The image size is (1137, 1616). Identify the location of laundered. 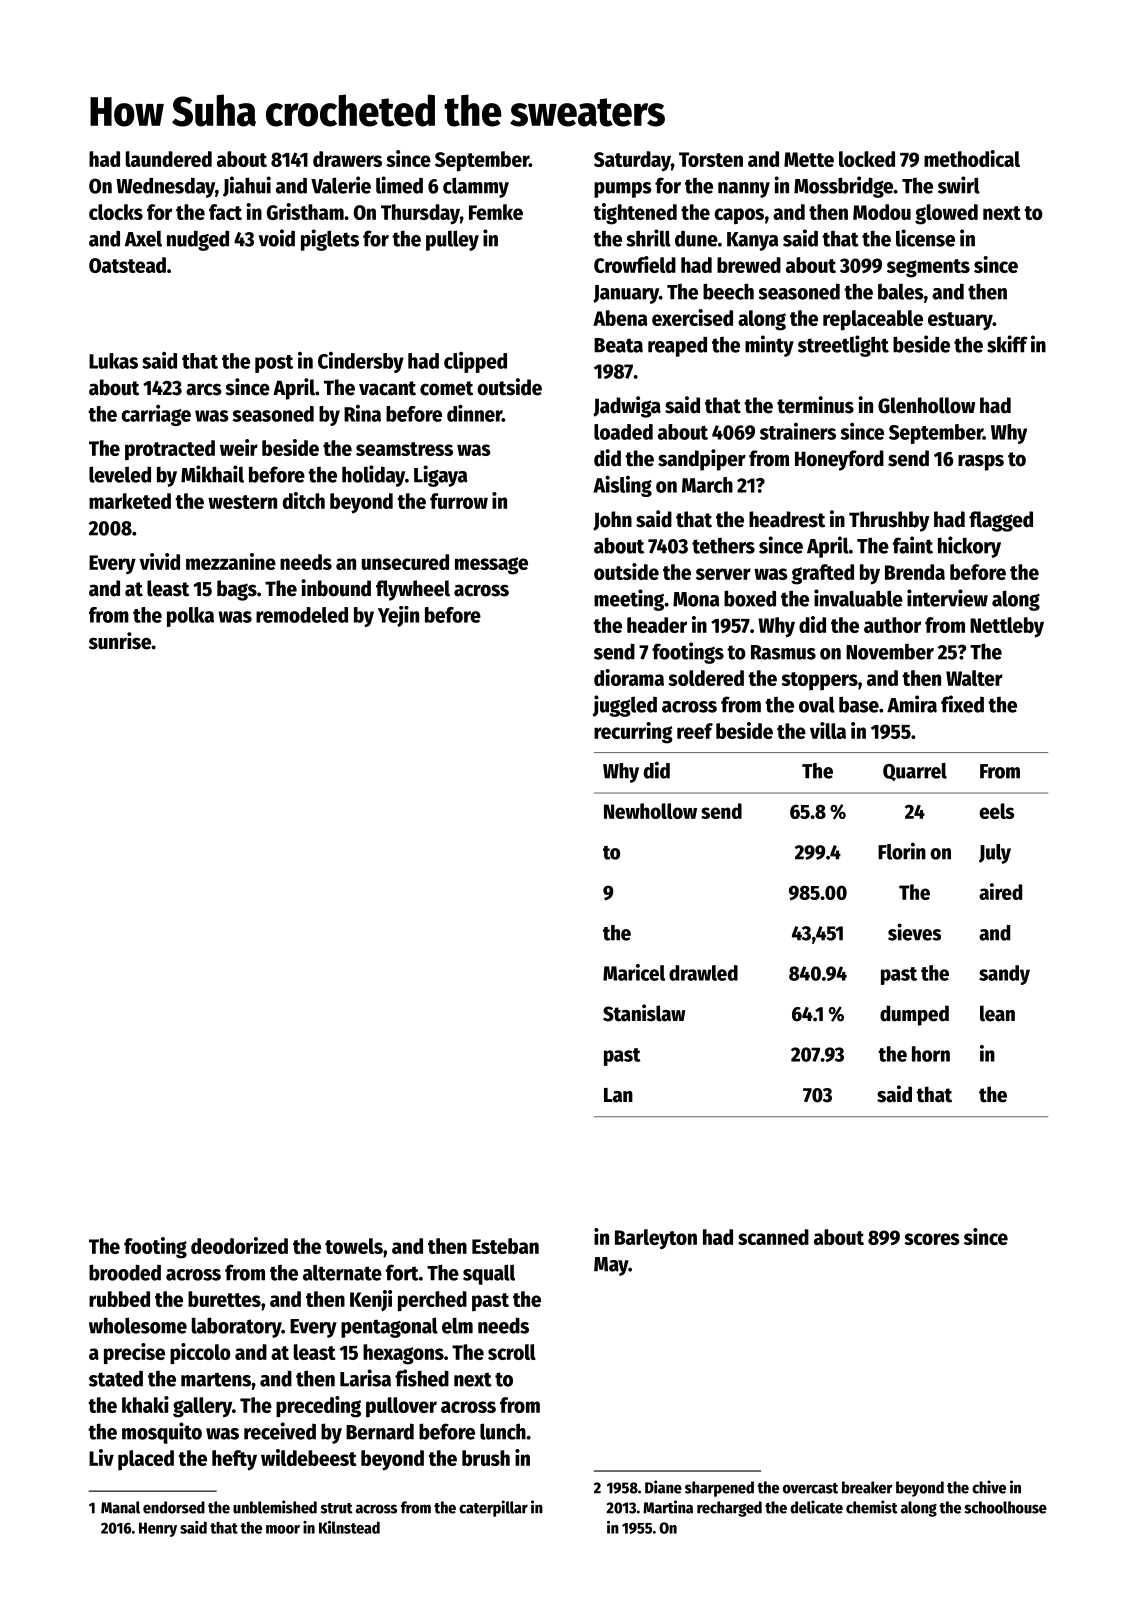
(169, 159).
